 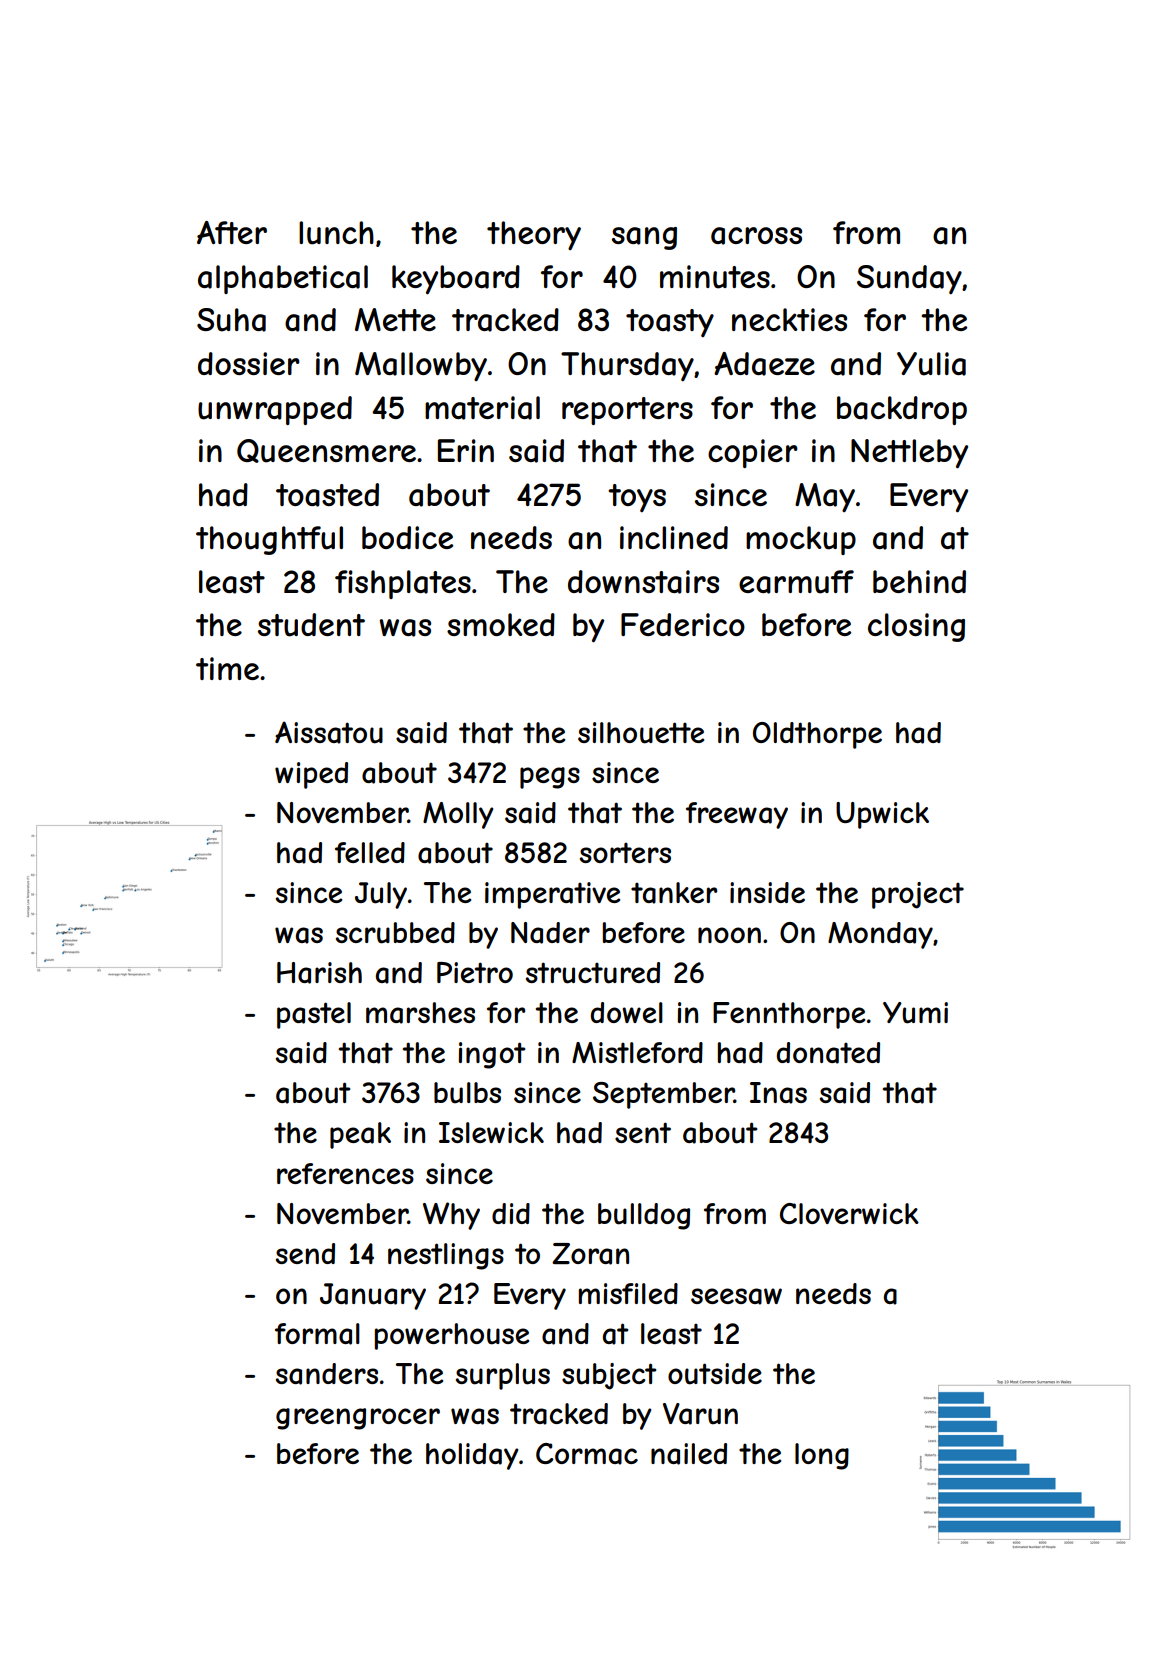 I want to click on pastel, so click(x=314, y=1015).
